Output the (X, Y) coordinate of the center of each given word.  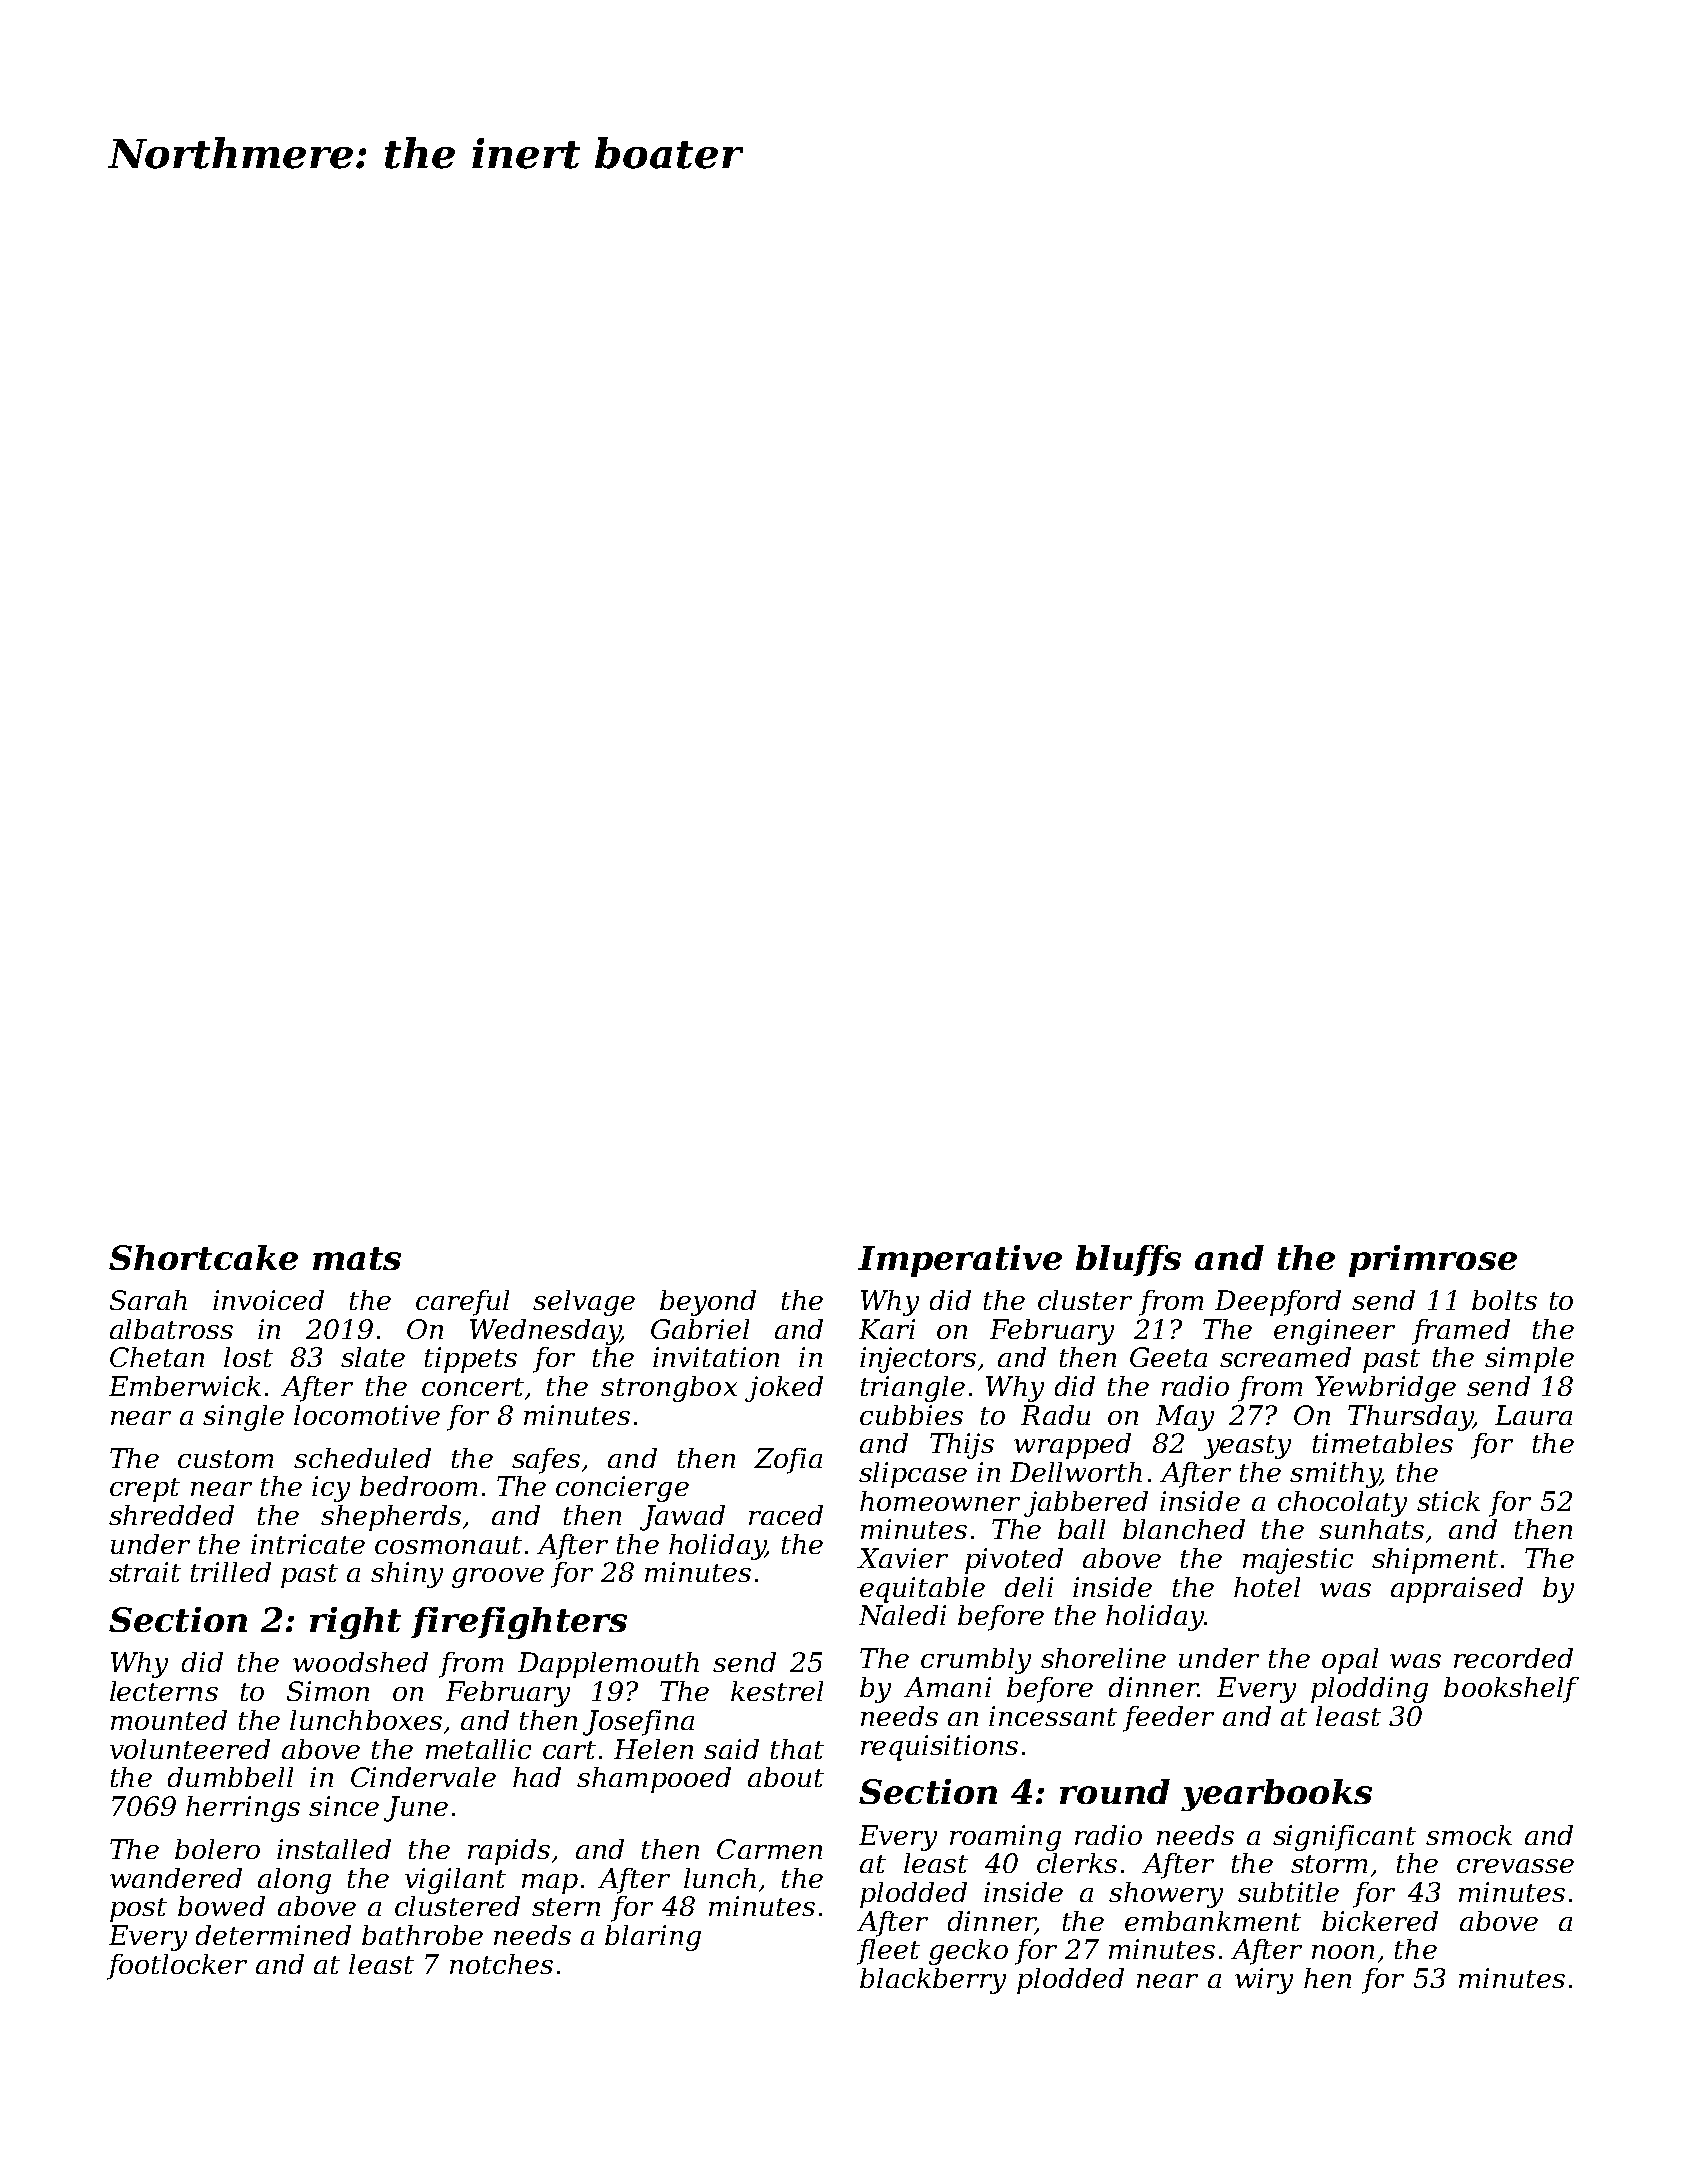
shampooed (654, 1780)
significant (1344, 1838)
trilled (231, 1572)
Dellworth (1076, 1472)
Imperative (960, 1261)
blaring (653, 1938)
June (416, 1809)
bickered (1380, 1921)
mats (357, 1258)
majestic (1298, 1561)
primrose (1433, 1261)
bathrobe (422, 1935)
